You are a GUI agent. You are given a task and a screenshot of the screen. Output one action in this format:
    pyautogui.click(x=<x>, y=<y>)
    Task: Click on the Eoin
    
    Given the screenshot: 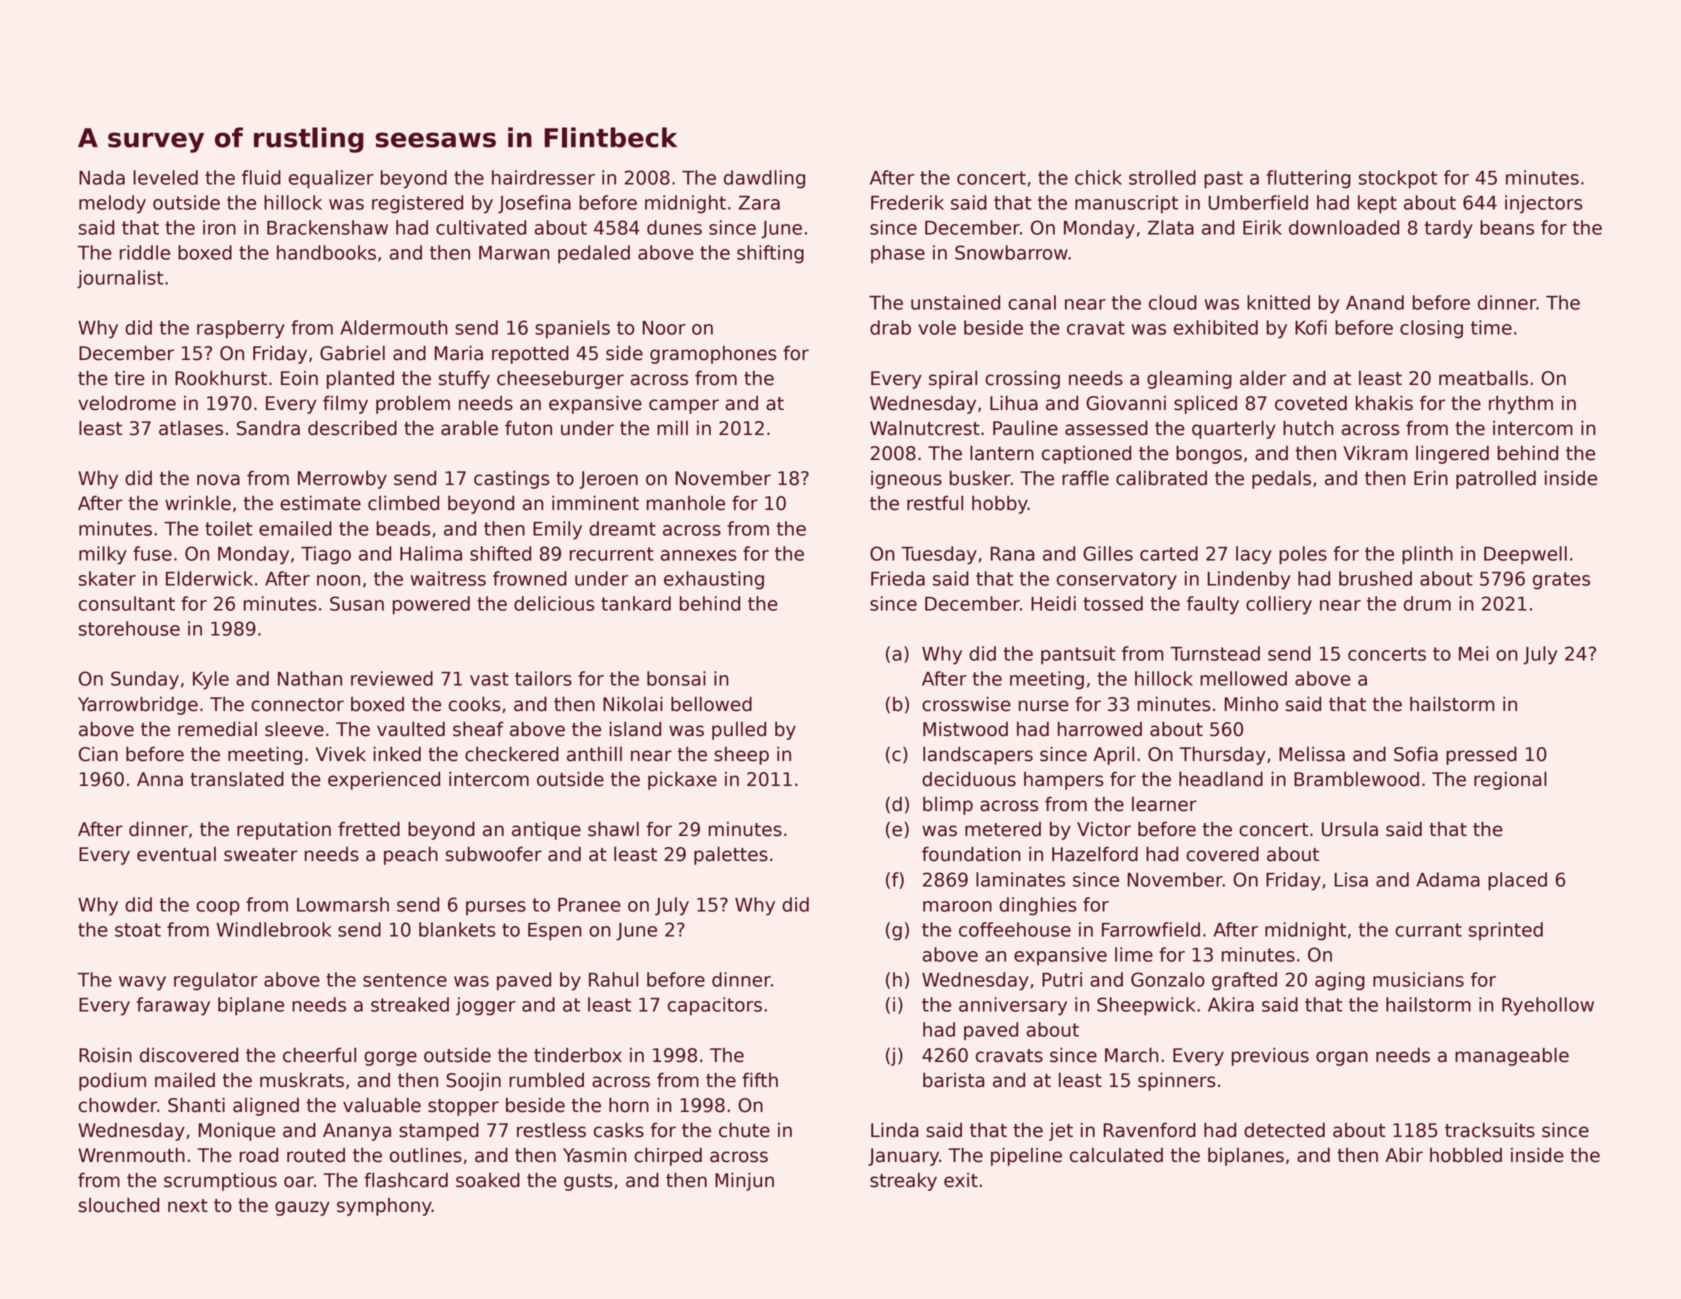 What is the action you would take?
    pyautogui.click(x=299, y=378)
